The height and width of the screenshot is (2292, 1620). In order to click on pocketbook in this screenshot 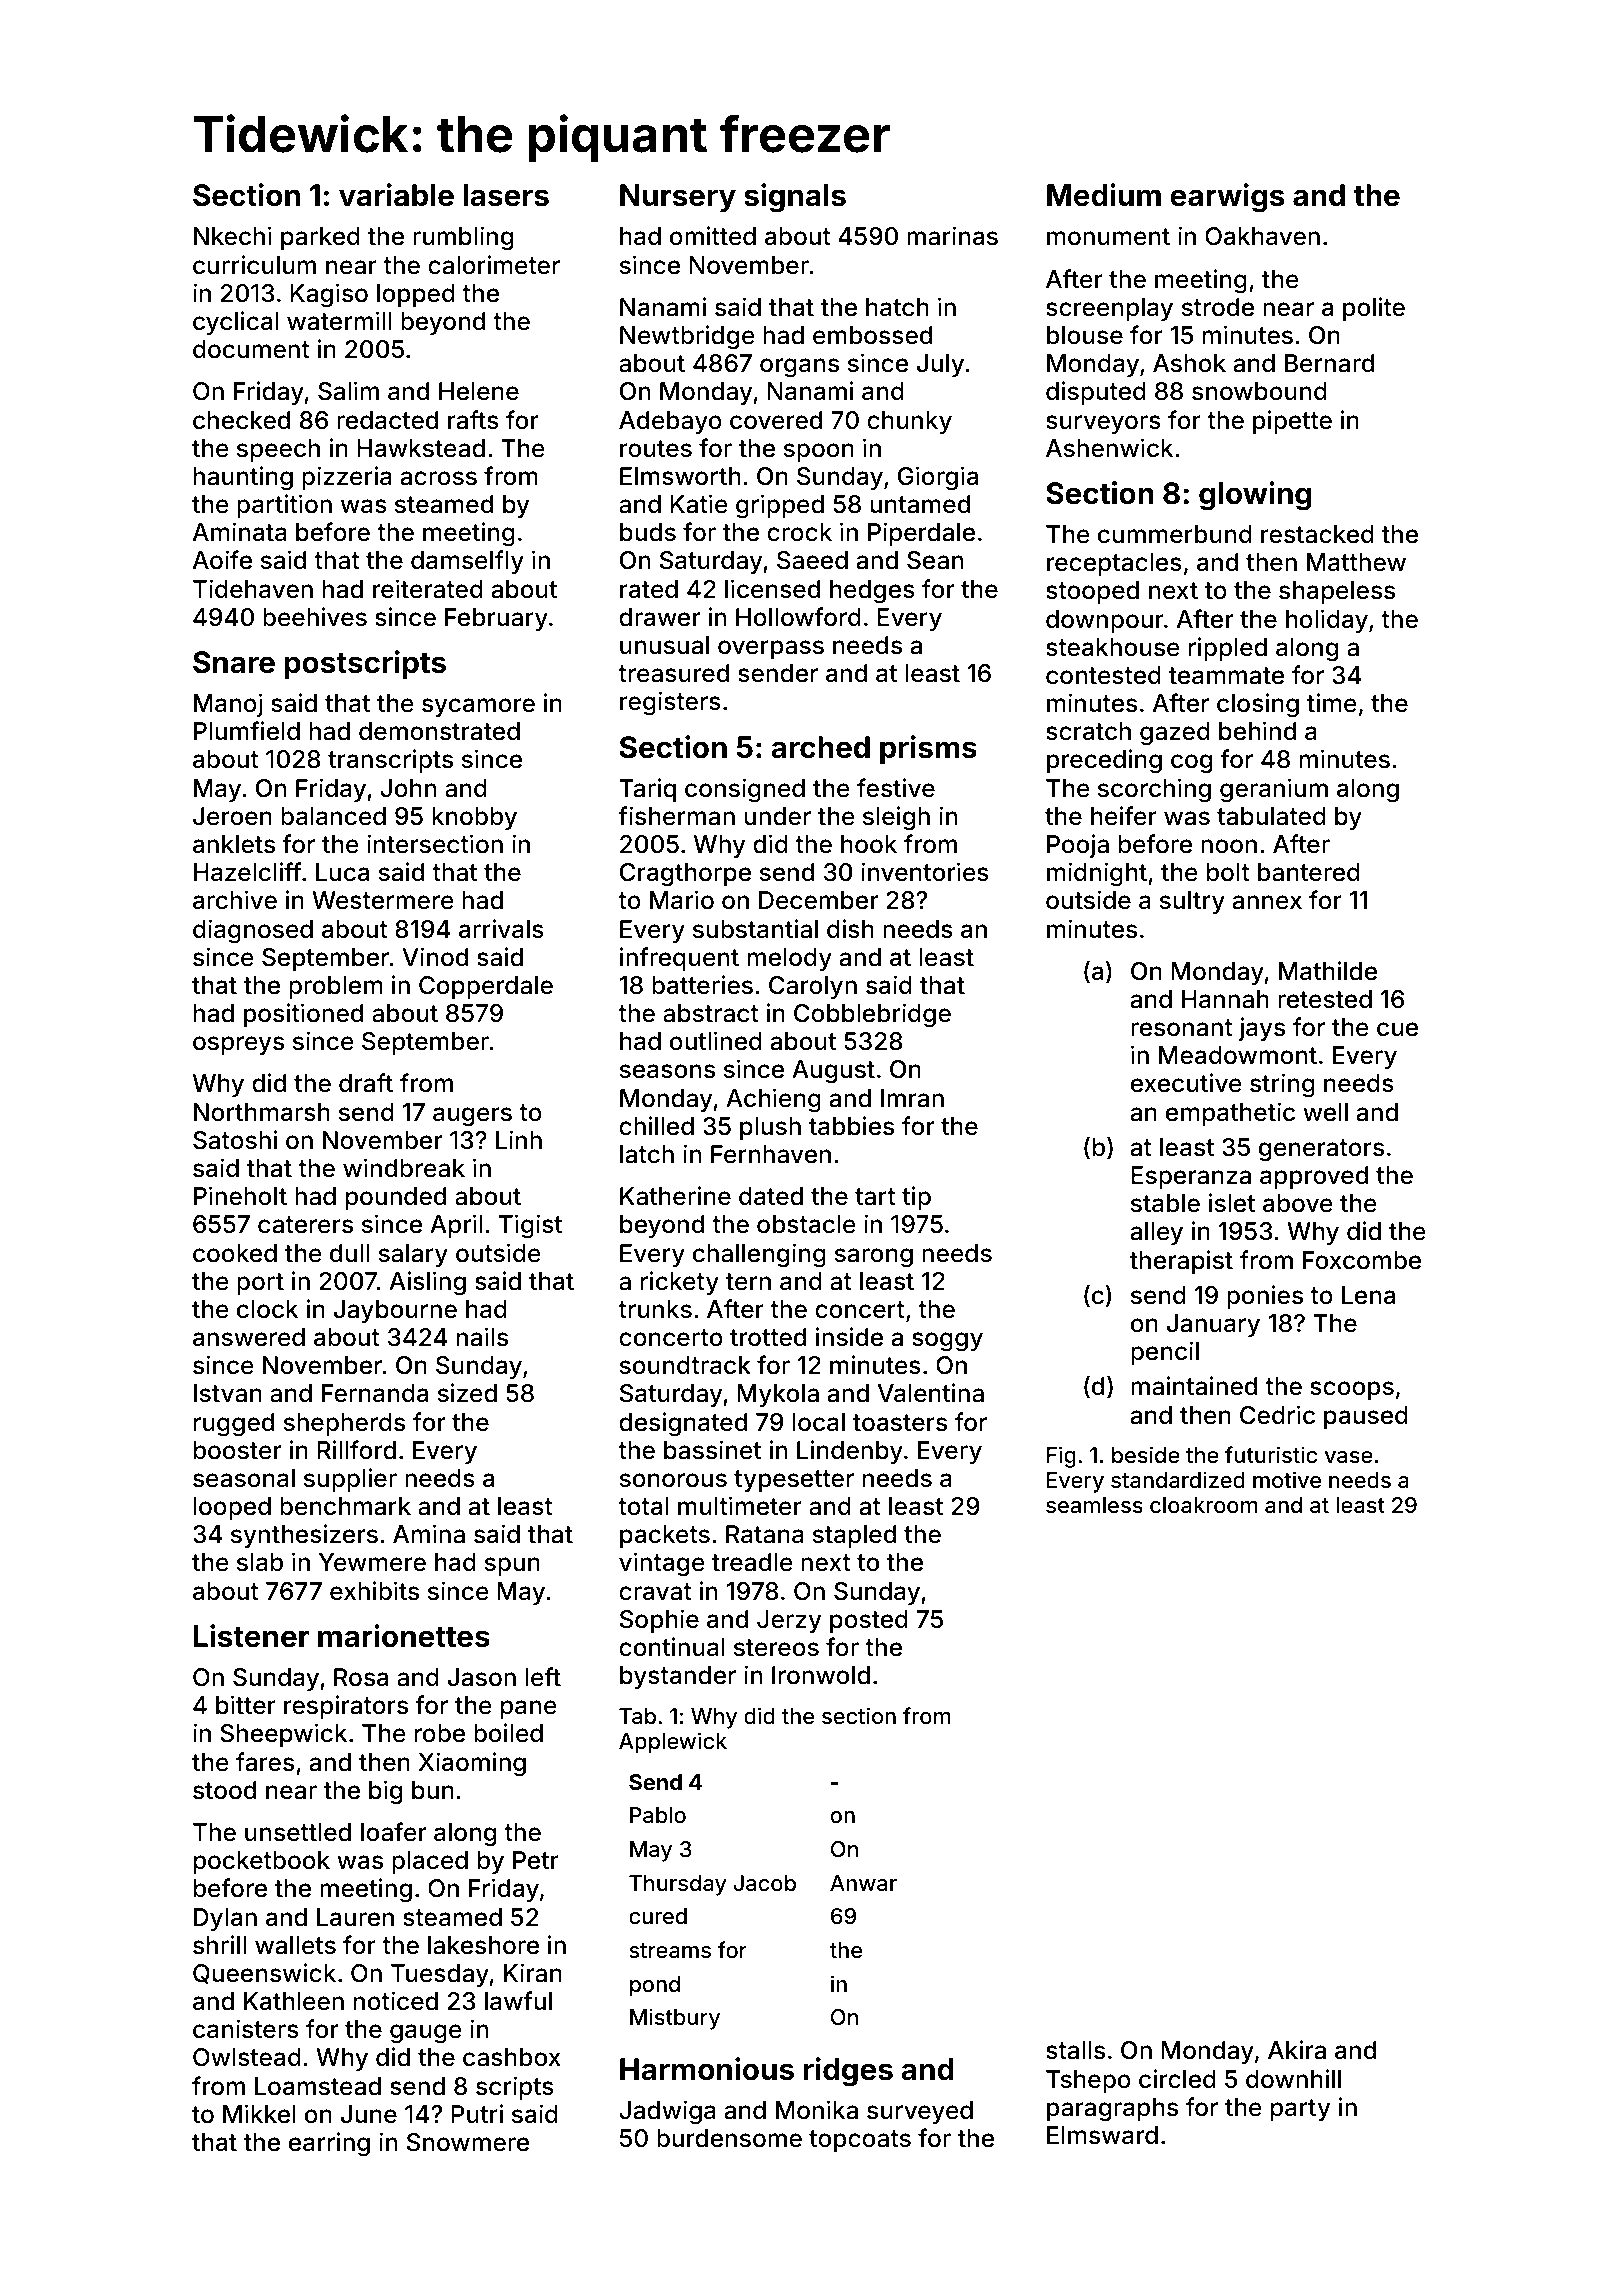, I will do `click(262, 1862)`.
